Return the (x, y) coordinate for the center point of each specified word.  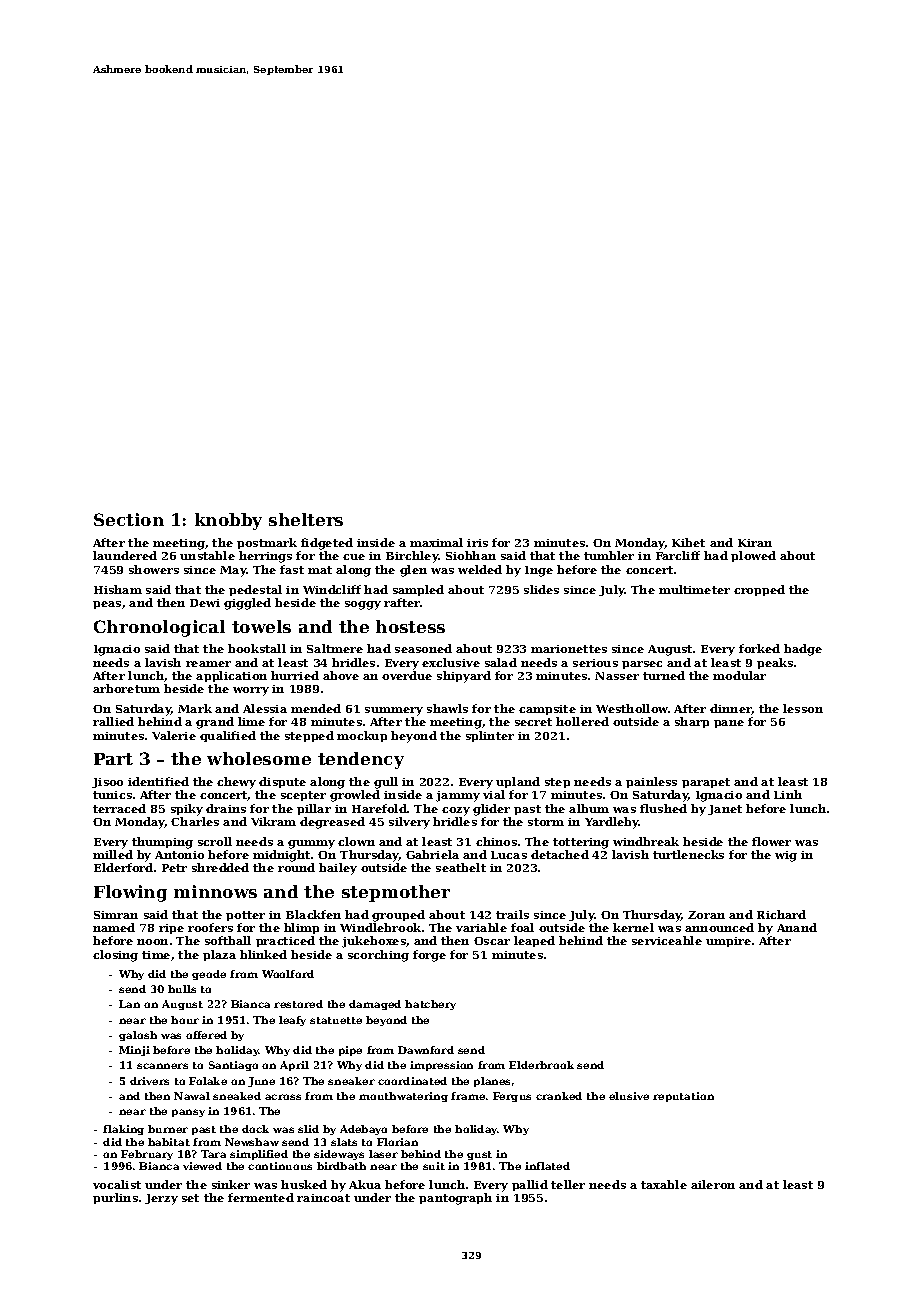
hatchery (430, 1005)
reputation (683, 1097)
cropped (759, 590)
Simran (116, 915)
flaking (123, 1130)
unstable (207, 555)
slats (344, 1142)
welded (480, 569)
